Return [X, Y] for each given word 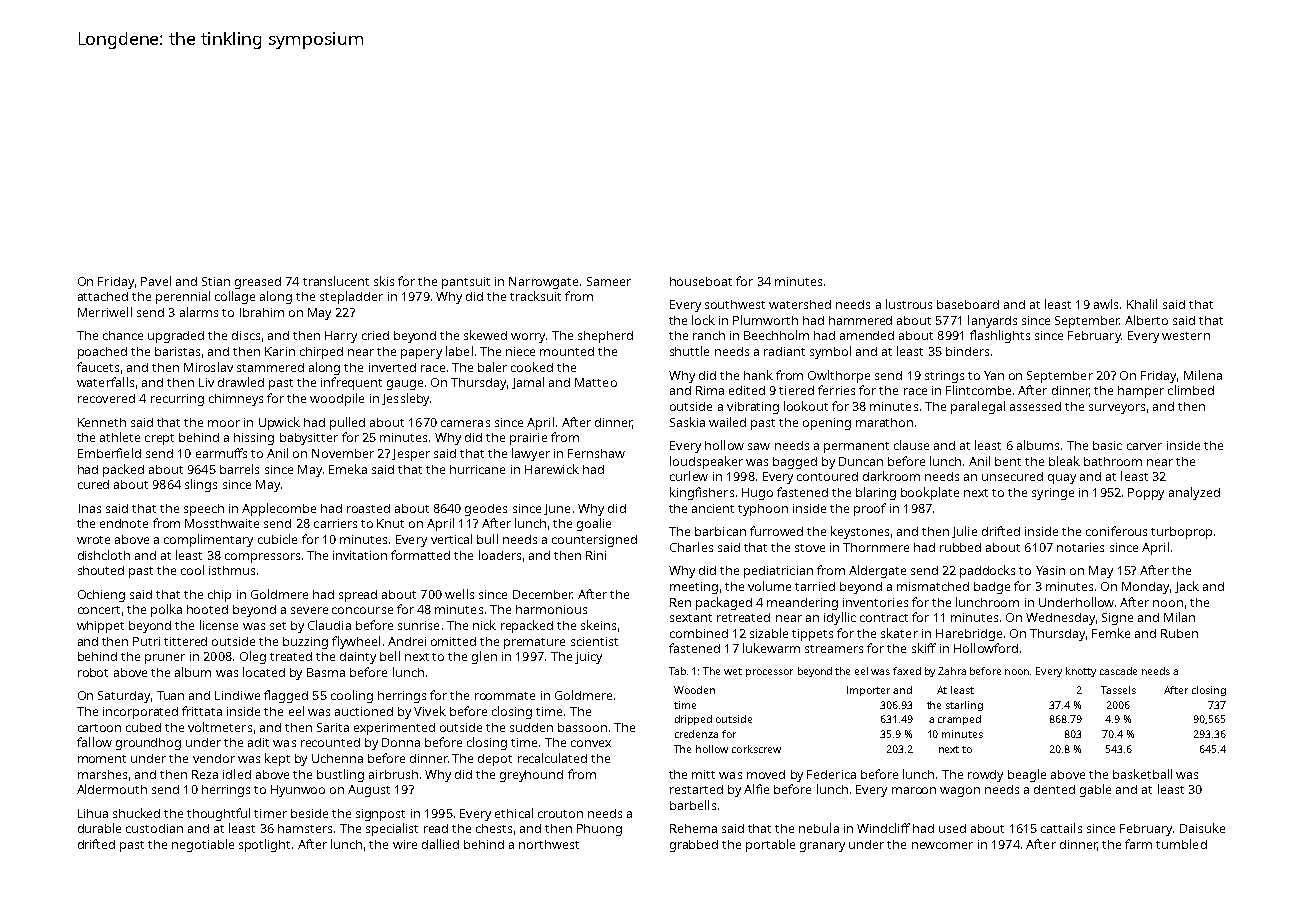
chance [123, 335]
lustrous [909, 304]
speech [204, 510]
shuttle [689, 351]
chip [219, 596]
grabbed [694, 846]
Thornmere [876, 547]
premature [534, 643]
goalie [594, 524]
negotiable [203, 845]
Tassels [1118, 690]
